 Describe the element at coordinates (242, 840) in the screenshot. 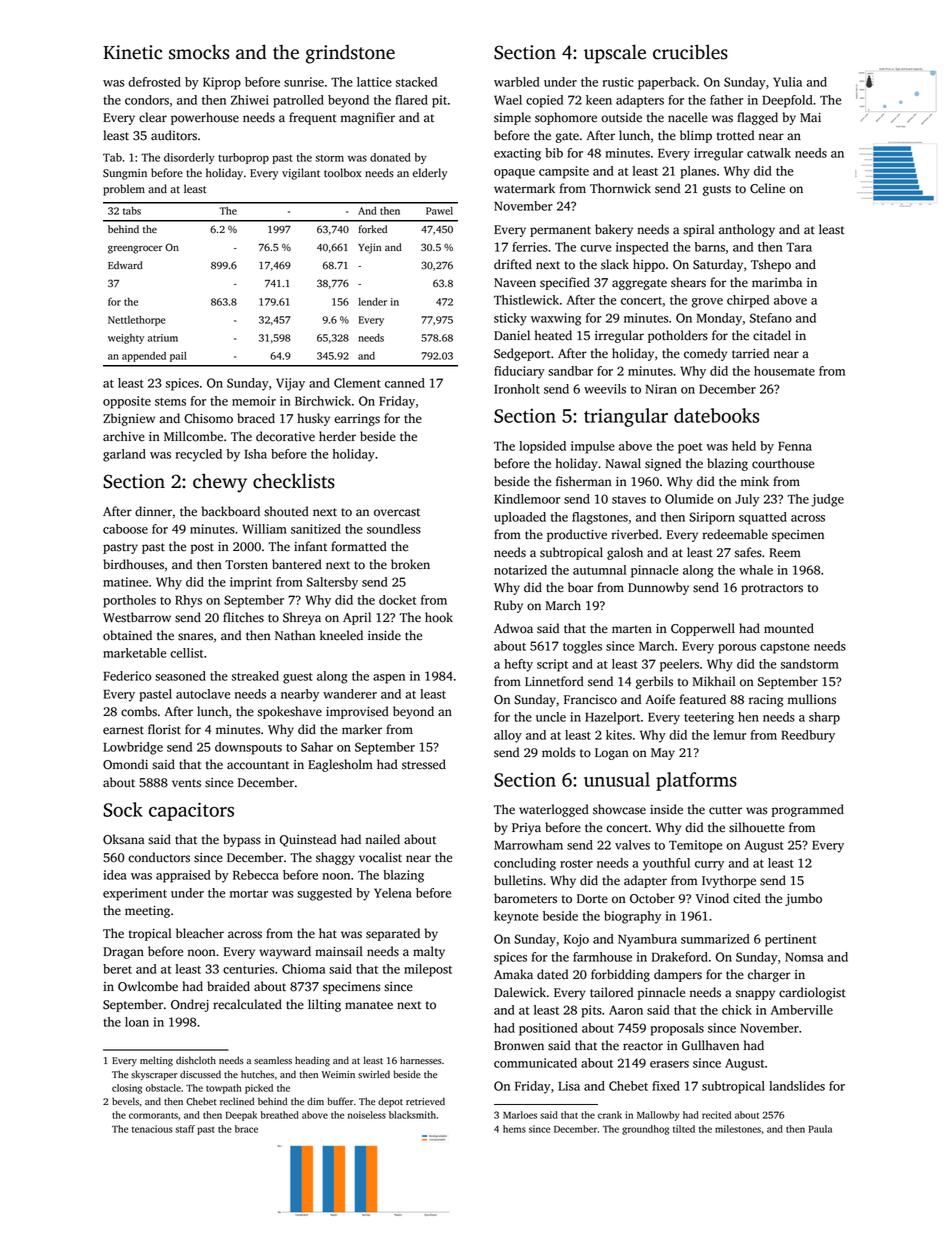

I see `bypass` at that location.
